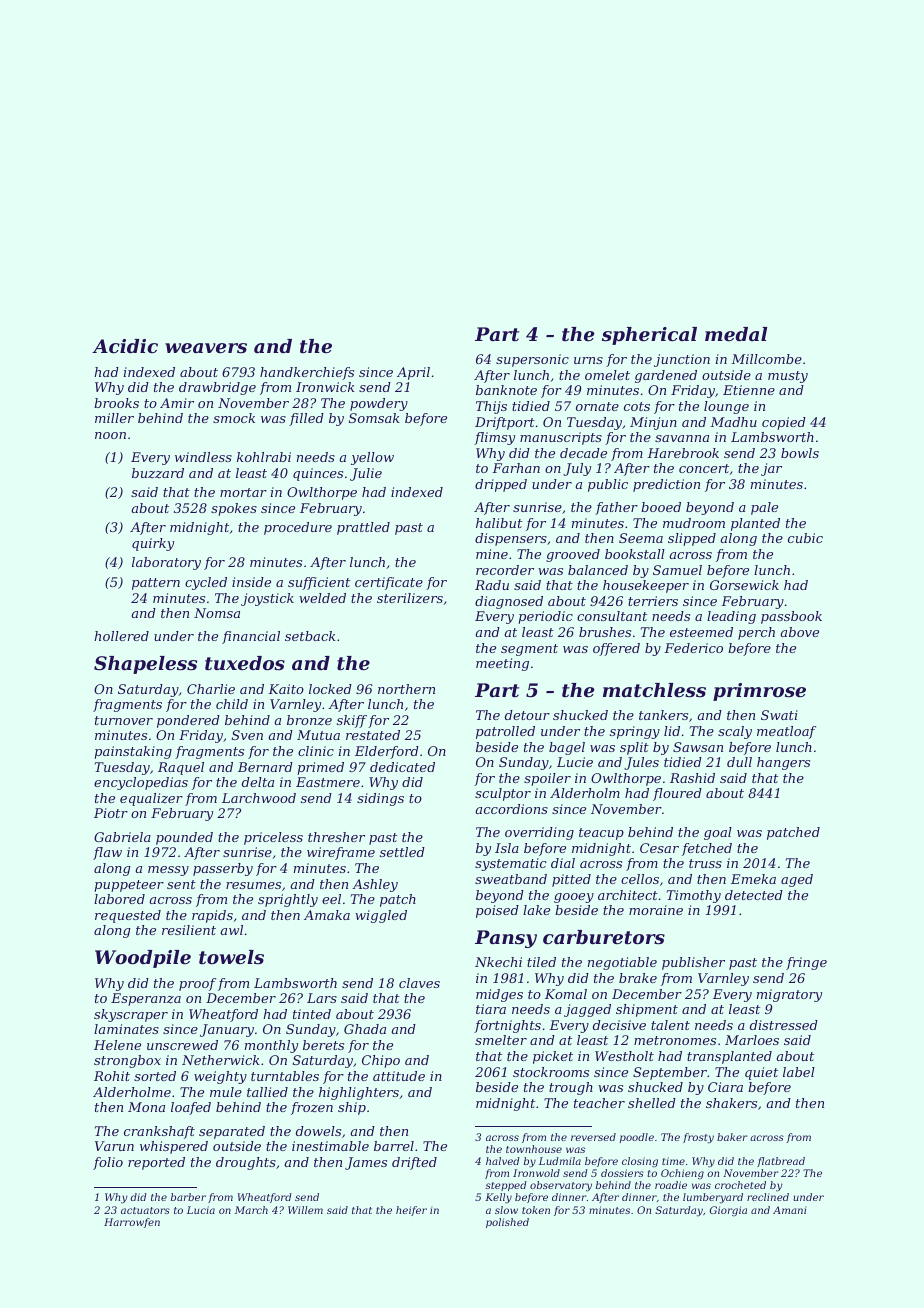 This screenshot has height=1308, width=924. Describe the element at coordinates (675, 1040) in the screenshot. I see `metronomes` at that location.
